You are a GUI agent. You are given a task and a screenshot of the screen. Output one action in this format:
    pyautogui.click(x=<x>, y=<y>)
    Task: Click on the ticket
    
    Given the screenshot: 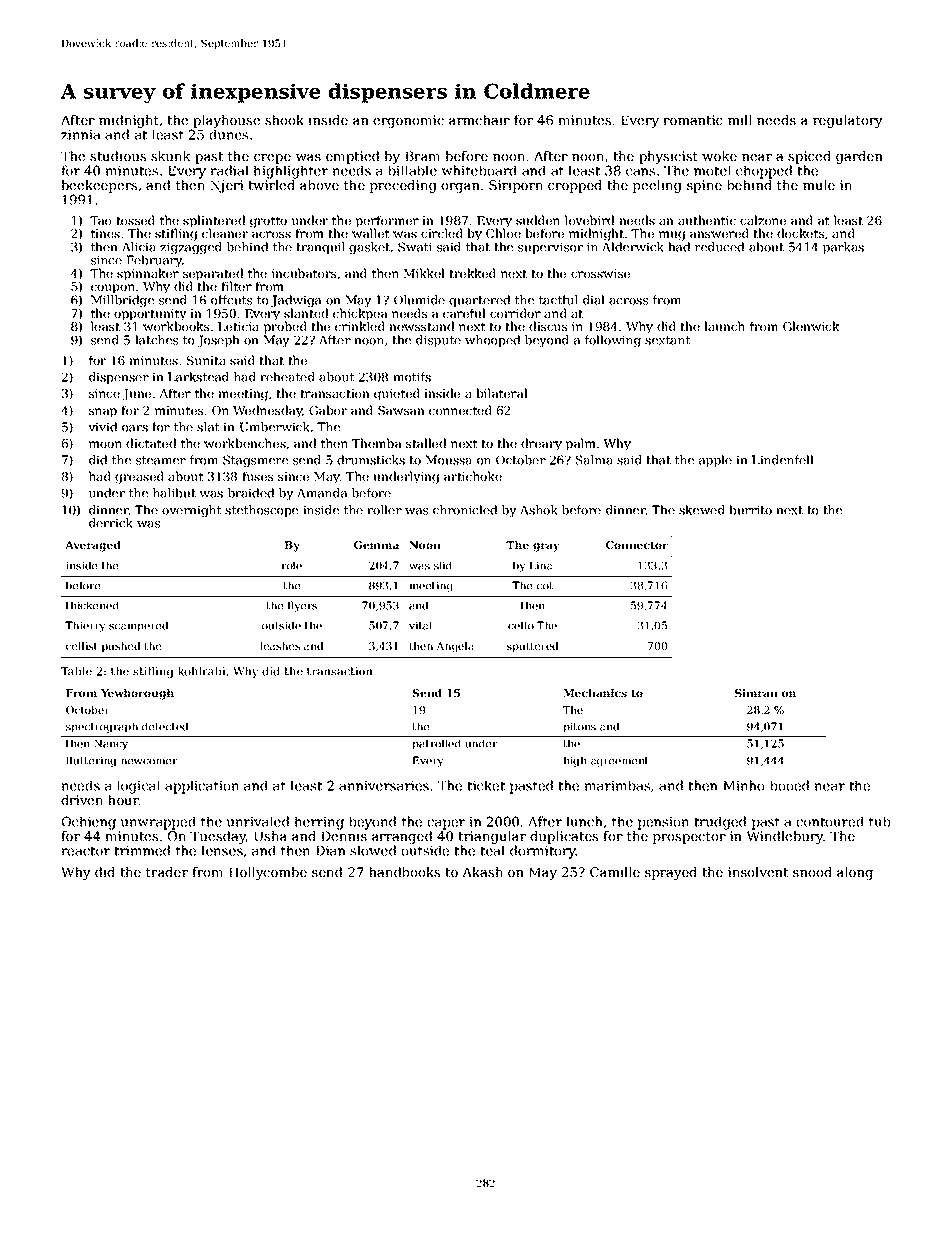 What is the action you would take?
    pyautogui.click(x=486, y=785)
